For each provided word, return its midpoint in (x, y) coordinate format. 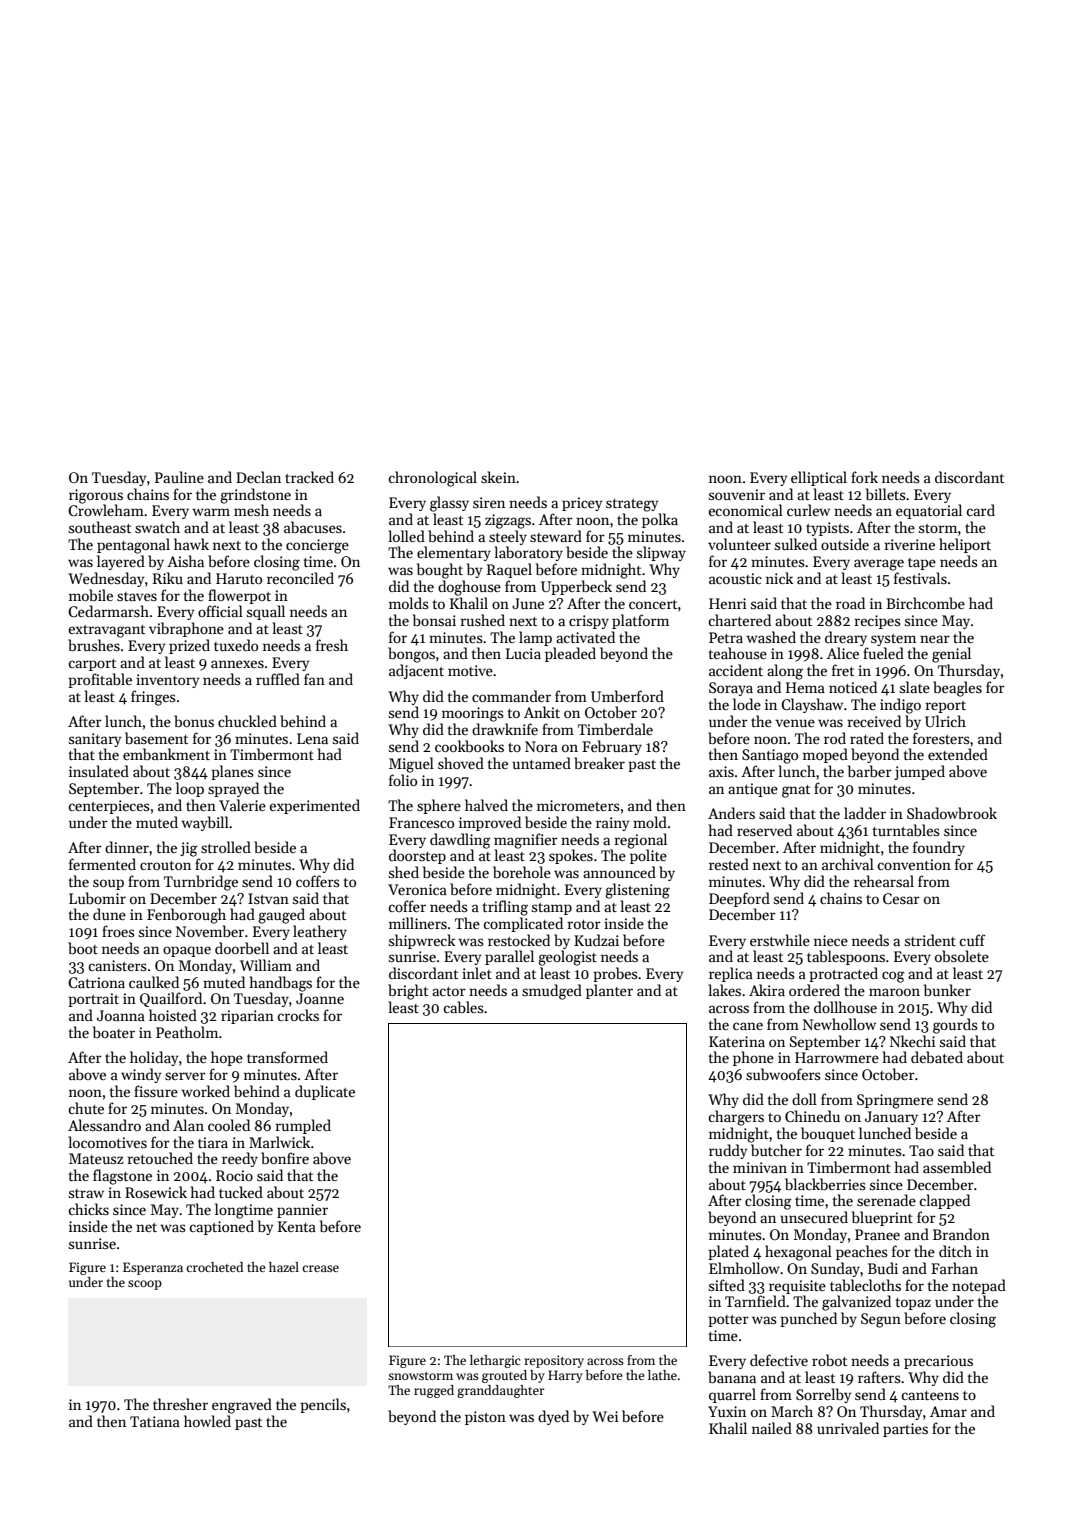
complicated (523, 924)
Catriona (96, 982)
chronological (432, 479)
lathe (662, 1375)
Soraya (731, 689)
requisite (797, 1287)
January (891, 1118)
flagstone (122, 1177)
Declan (258, 477)
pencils (323, 1405)
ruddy (728, 1151)
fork (864, 477)
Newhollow (839, 1024)
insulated (99, 771)
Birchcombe (925, 603)
